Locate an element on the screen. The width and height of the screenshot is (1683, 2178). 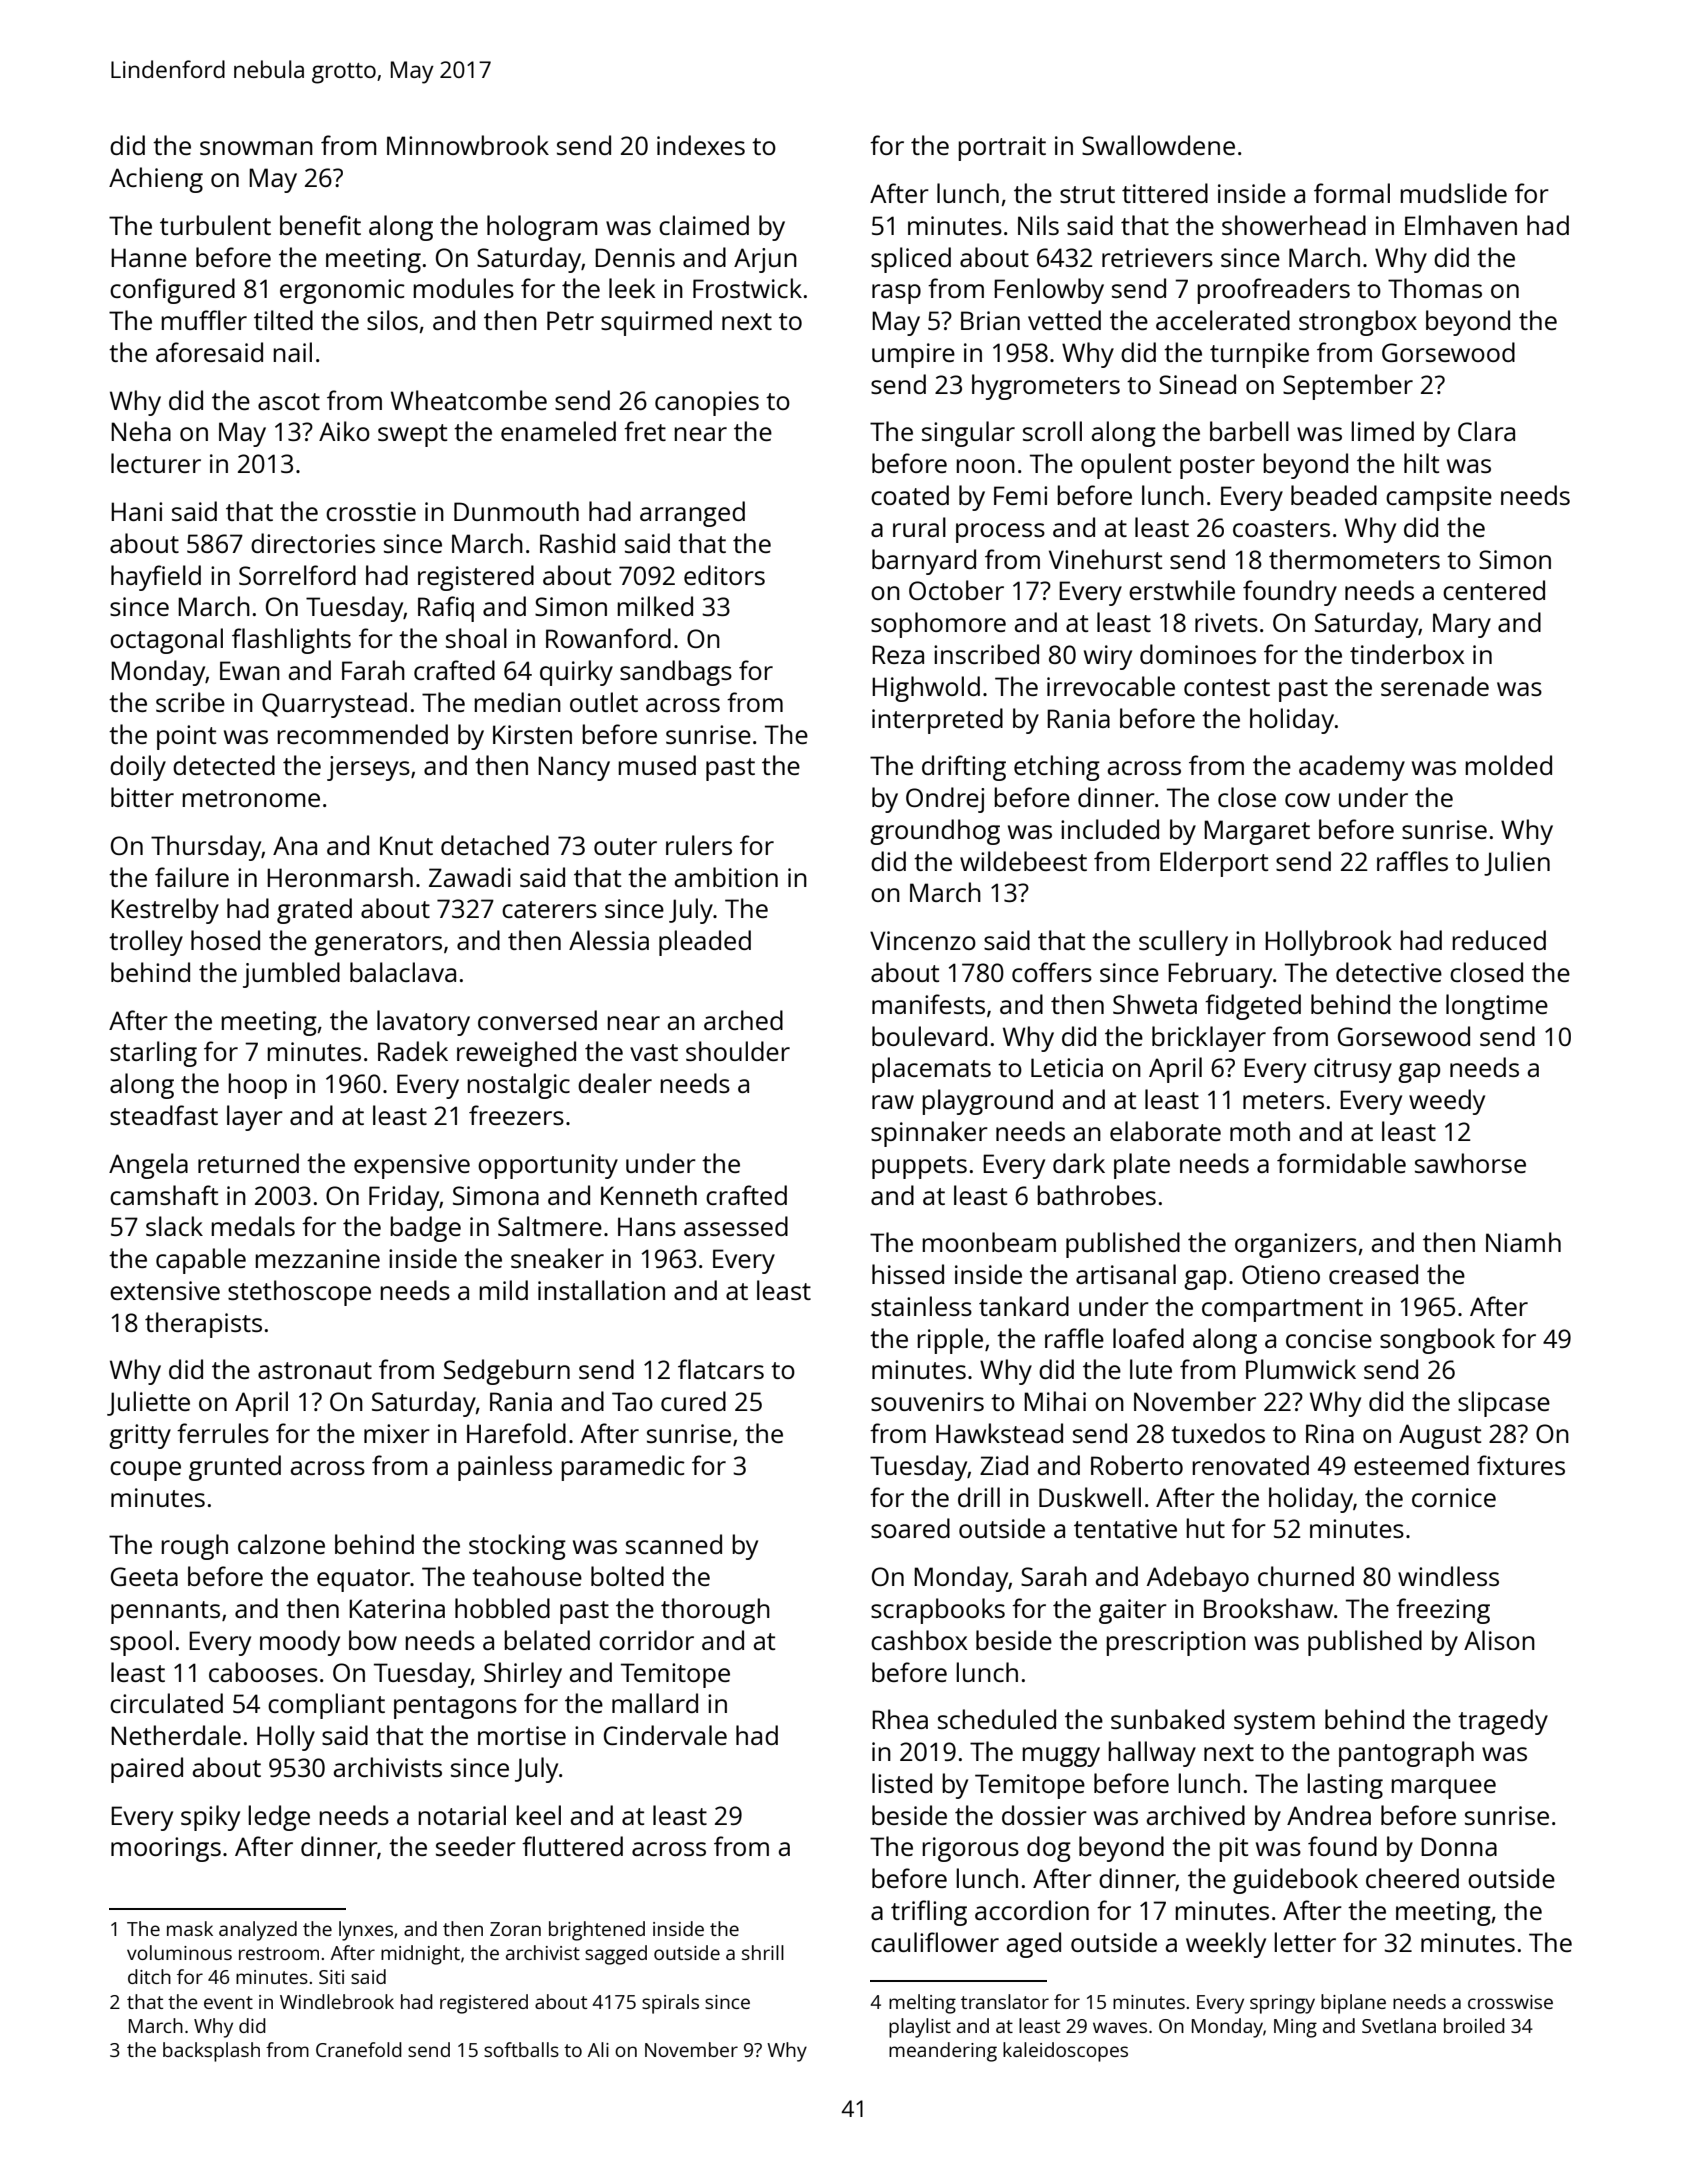
ascot is located at coordinates (289, 401).
